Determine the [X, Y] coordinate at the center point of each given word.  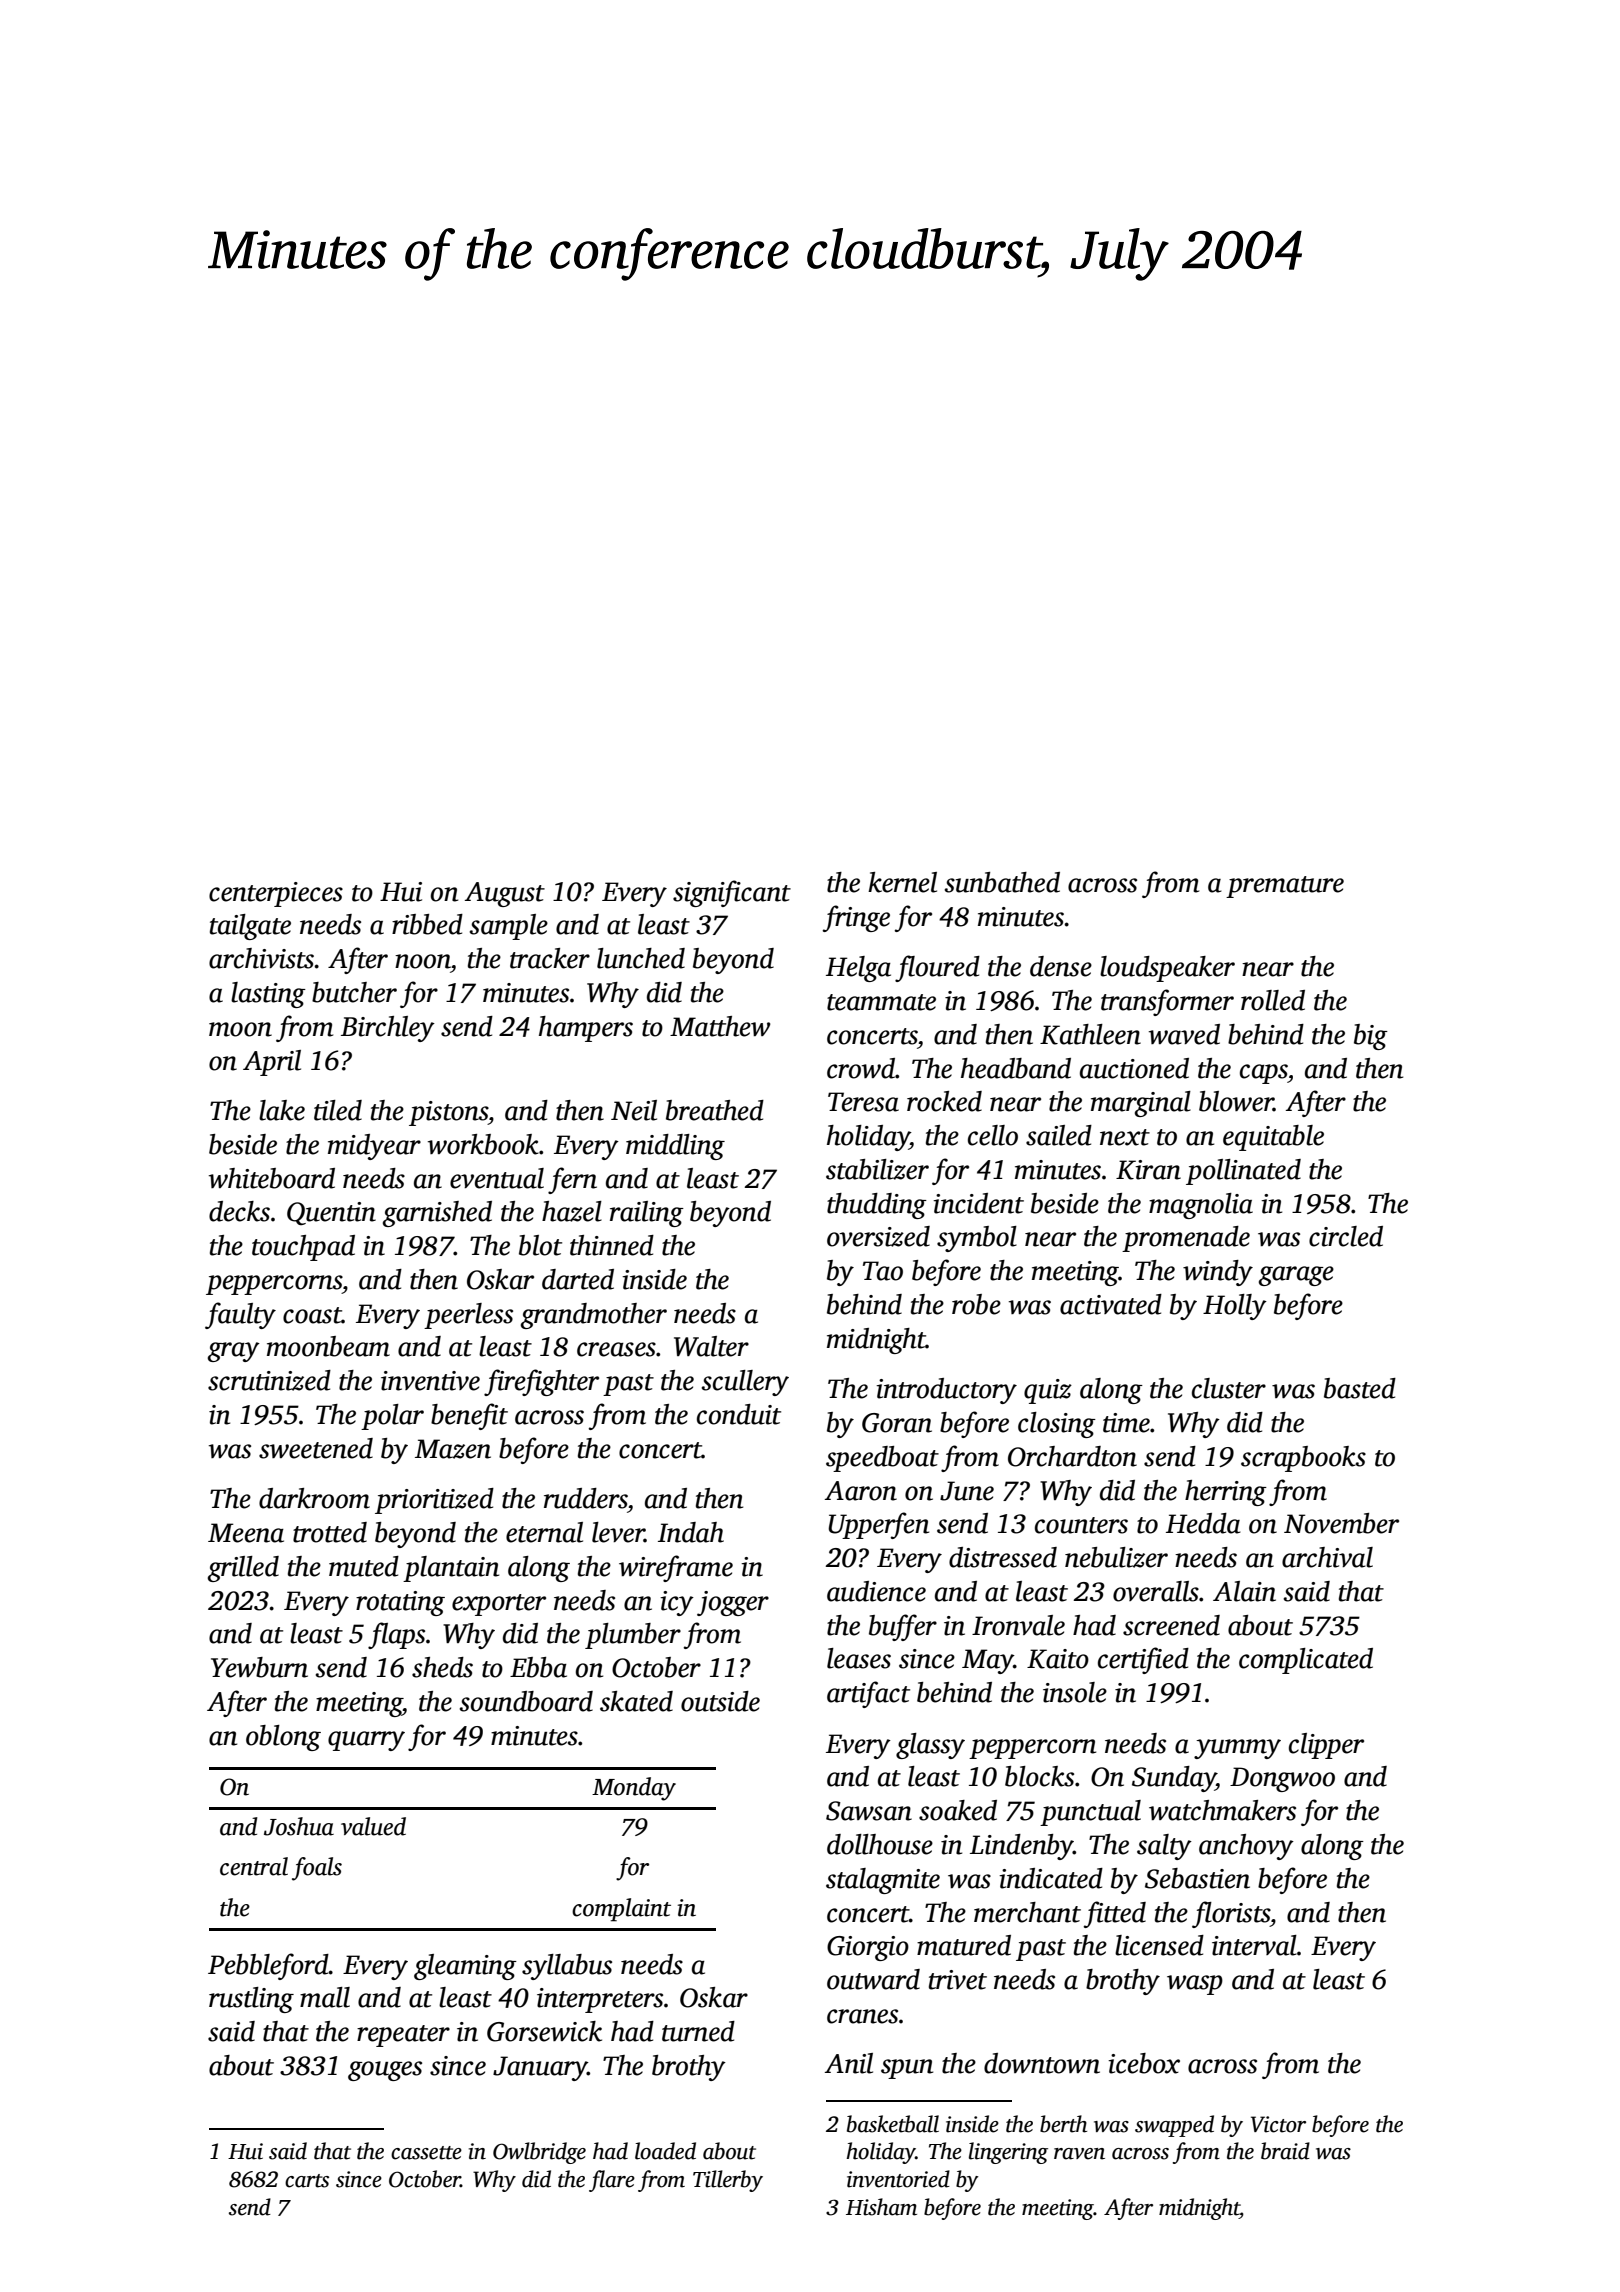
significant [732, 893]
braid [1285, 2151]
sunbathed [1002, 882]
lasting [268, 995]
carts [307, 2181]
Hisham [881, 2207]
